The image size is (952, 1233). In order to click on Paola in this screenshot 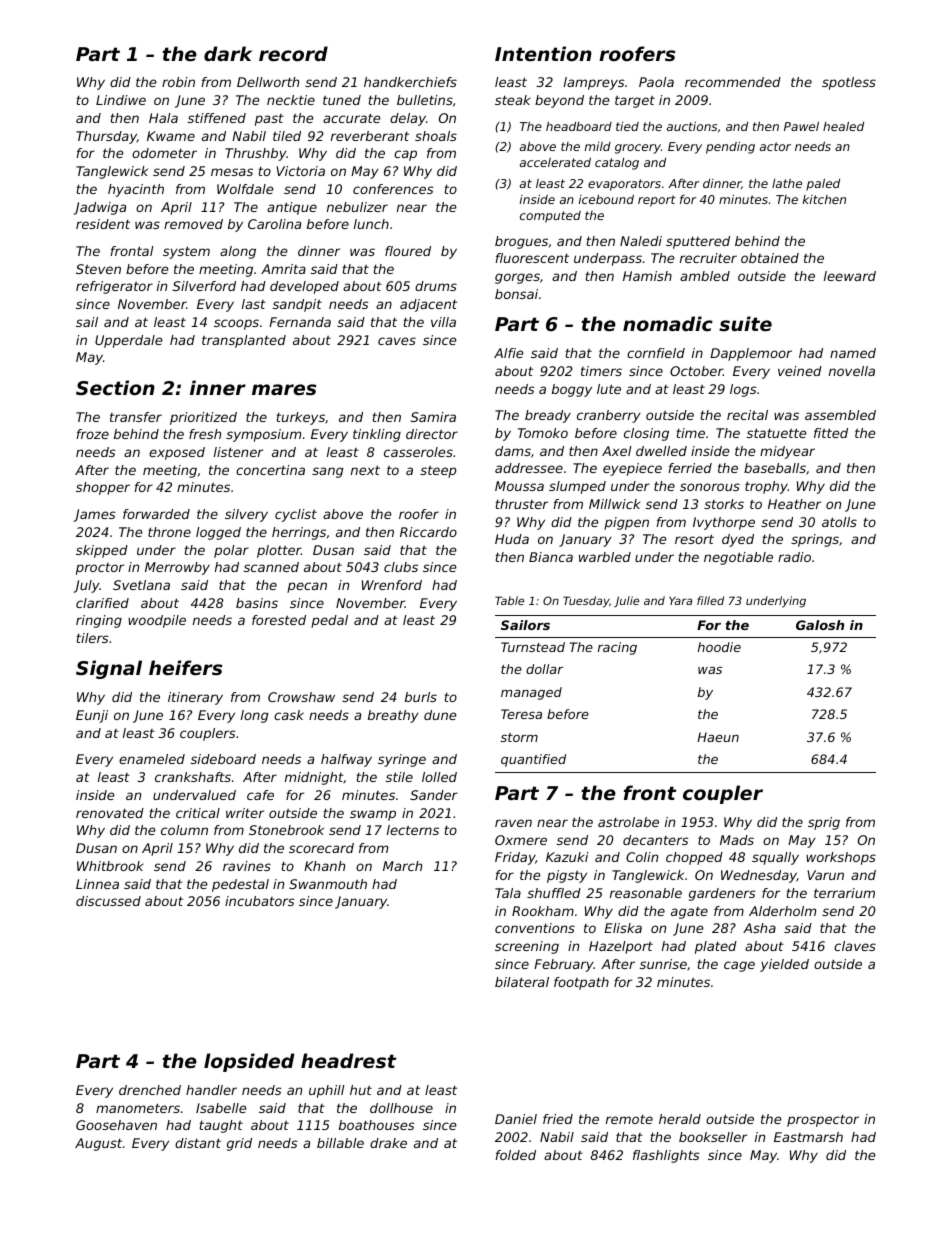, I will do `click(656, 82)`.
